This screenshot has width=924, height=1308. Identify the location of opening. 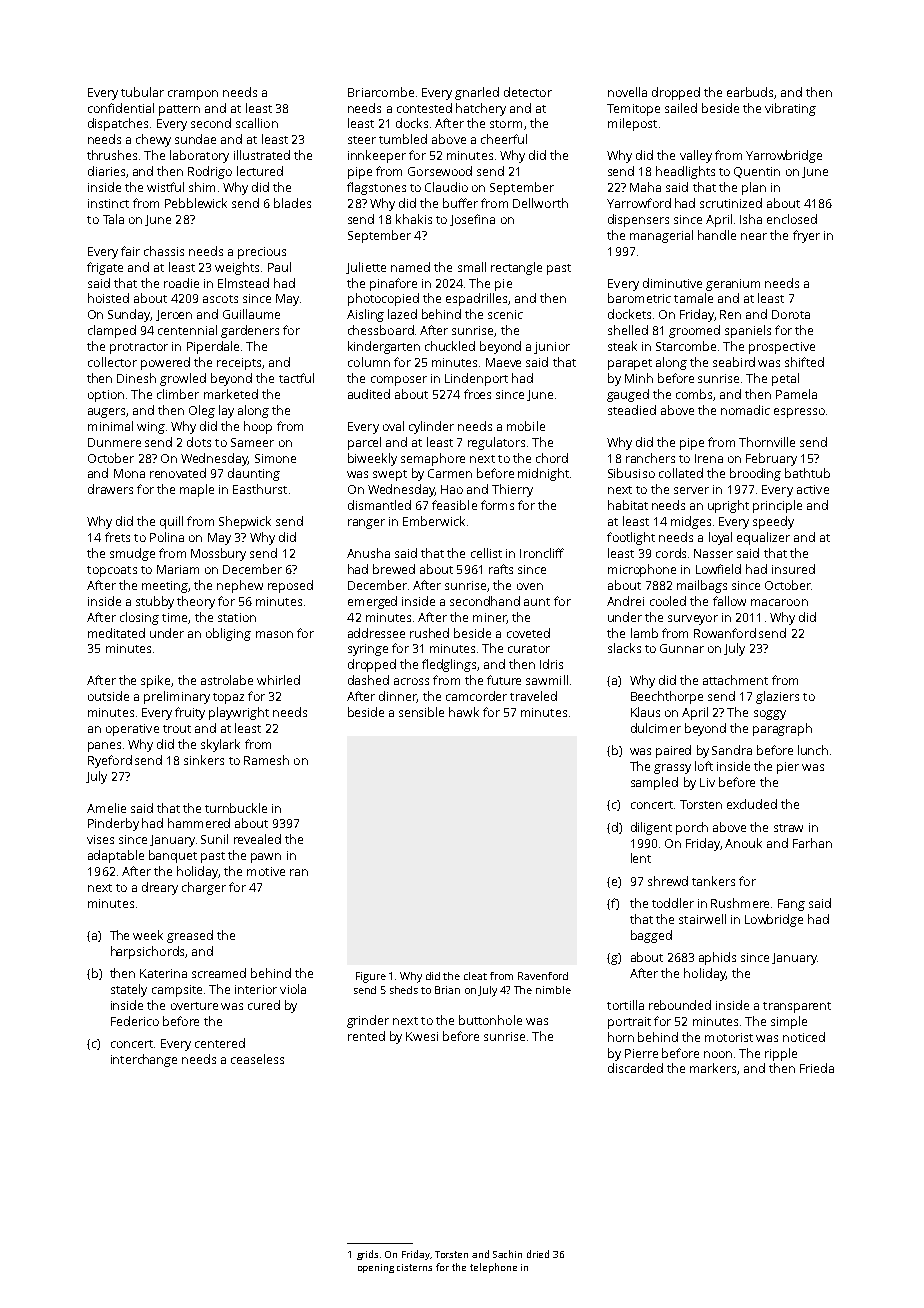
(376, 1268).
